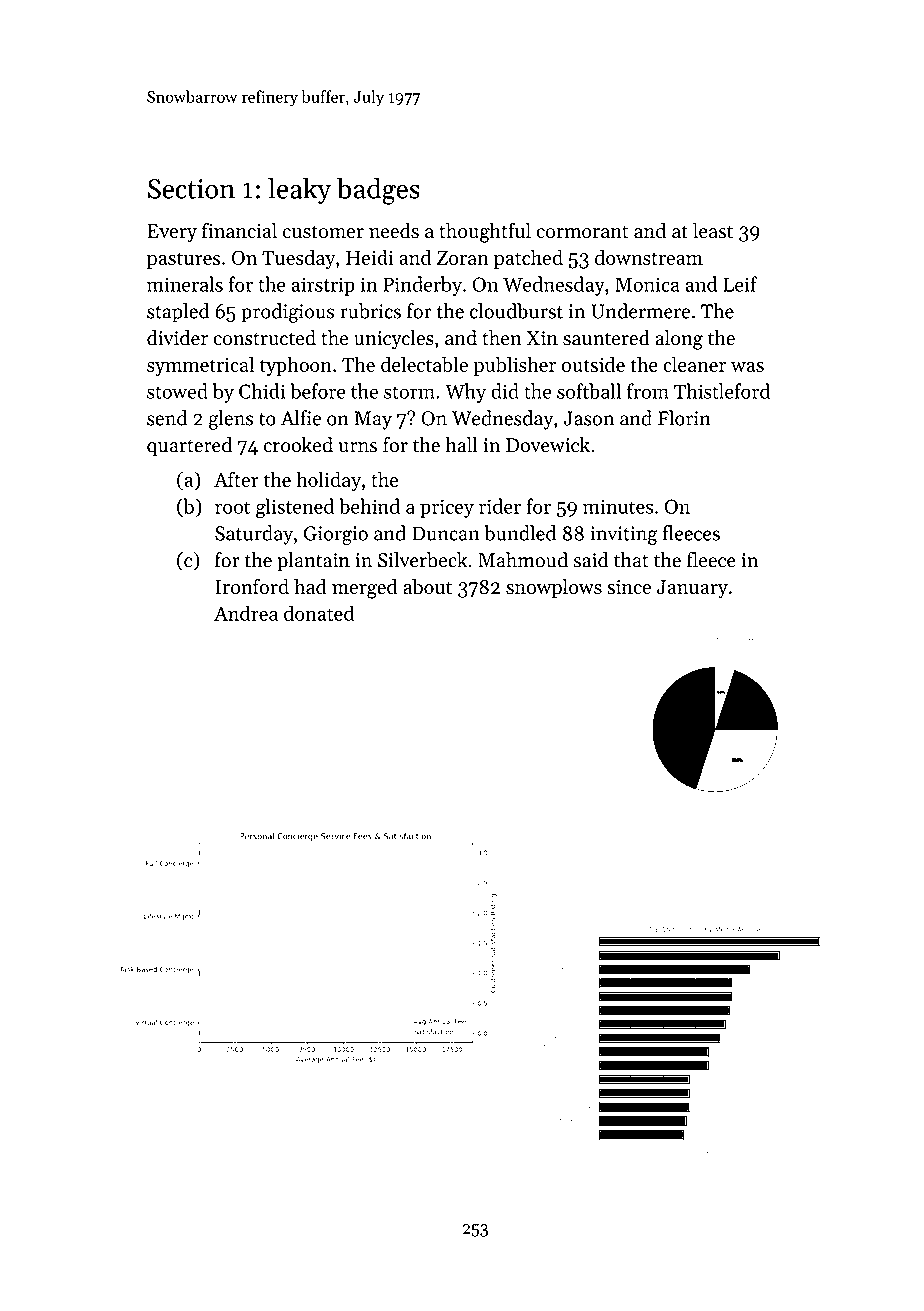 This image has height=1311, width=924. What do you see at coordinates (588, 418) in the image?
I see `Jason` at bounding box center [588, 418].
